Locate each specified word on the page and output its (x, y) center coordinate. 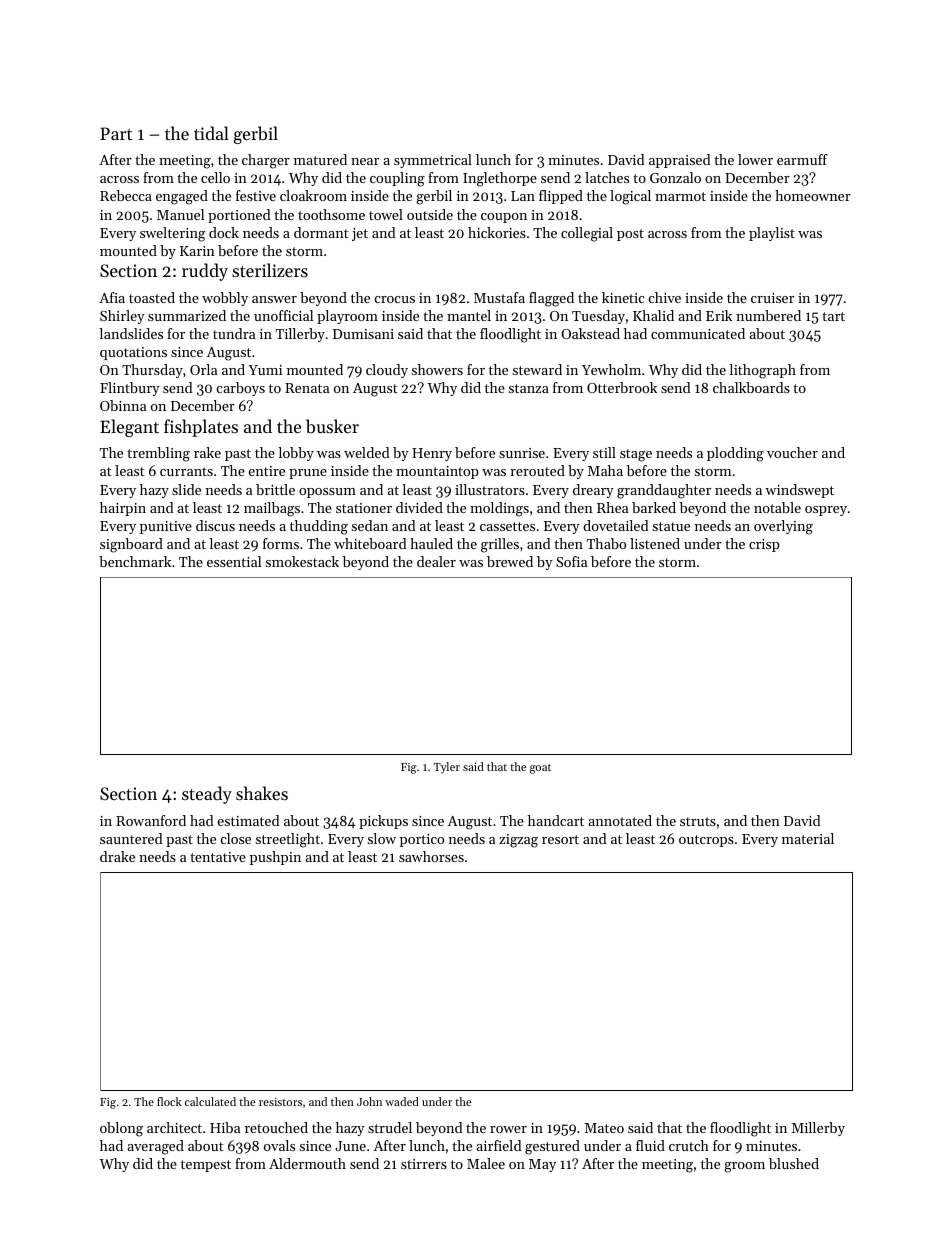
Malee (486, 1163)
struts (698, 821)
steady (207, 795)
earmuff (802, 159)
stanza (529, 388)
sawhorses (431, 856)
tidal (211, 133)
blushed (794, 1163)
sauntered (131, 838)
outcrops (706, 841)
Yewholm (611, 369)
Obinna (123, 405)
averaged (155, 1147)
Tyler (447, 768)
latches (607, 177)
